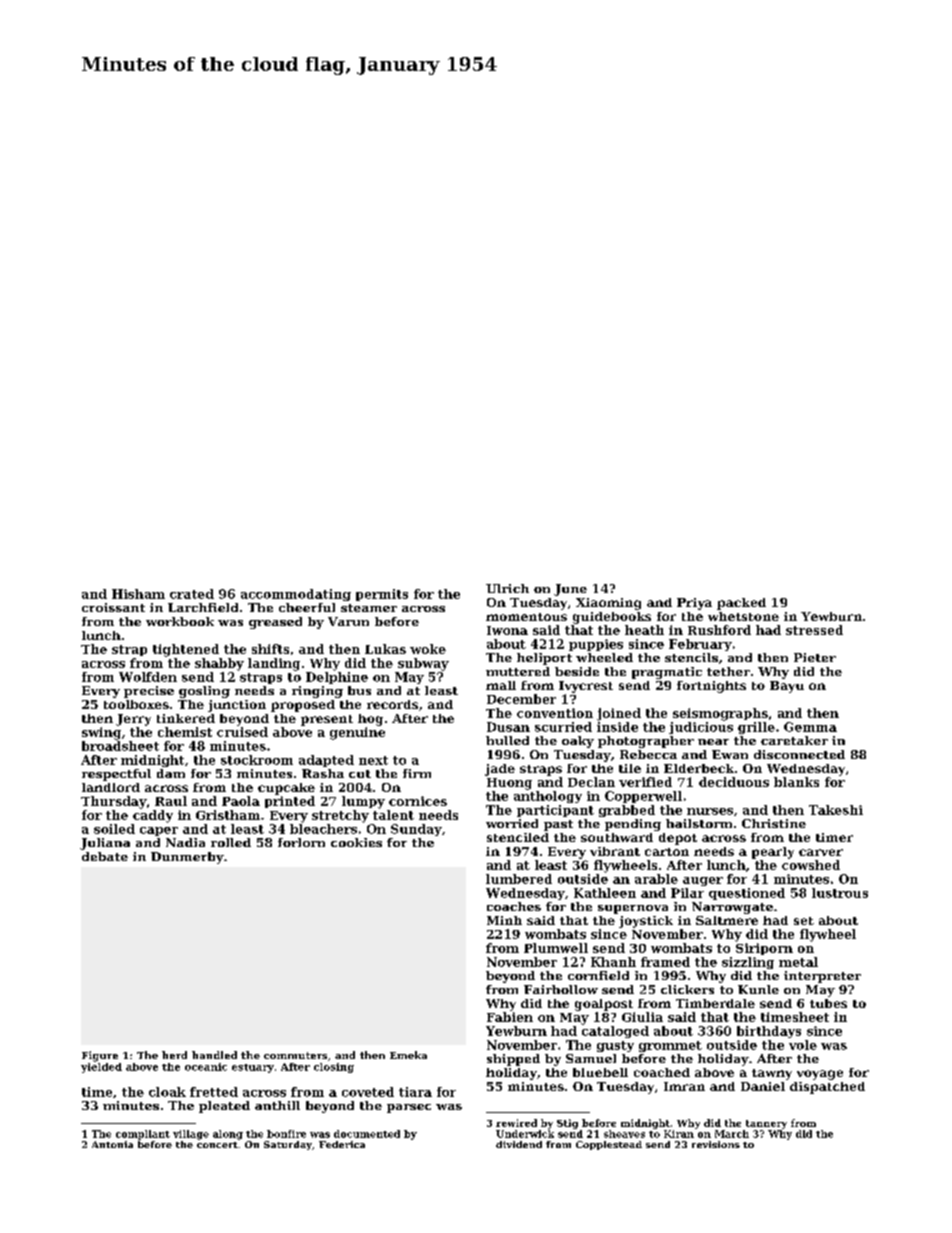 This document has height=1233, width=952. I want to click on accommodating, so click(296, 595).
